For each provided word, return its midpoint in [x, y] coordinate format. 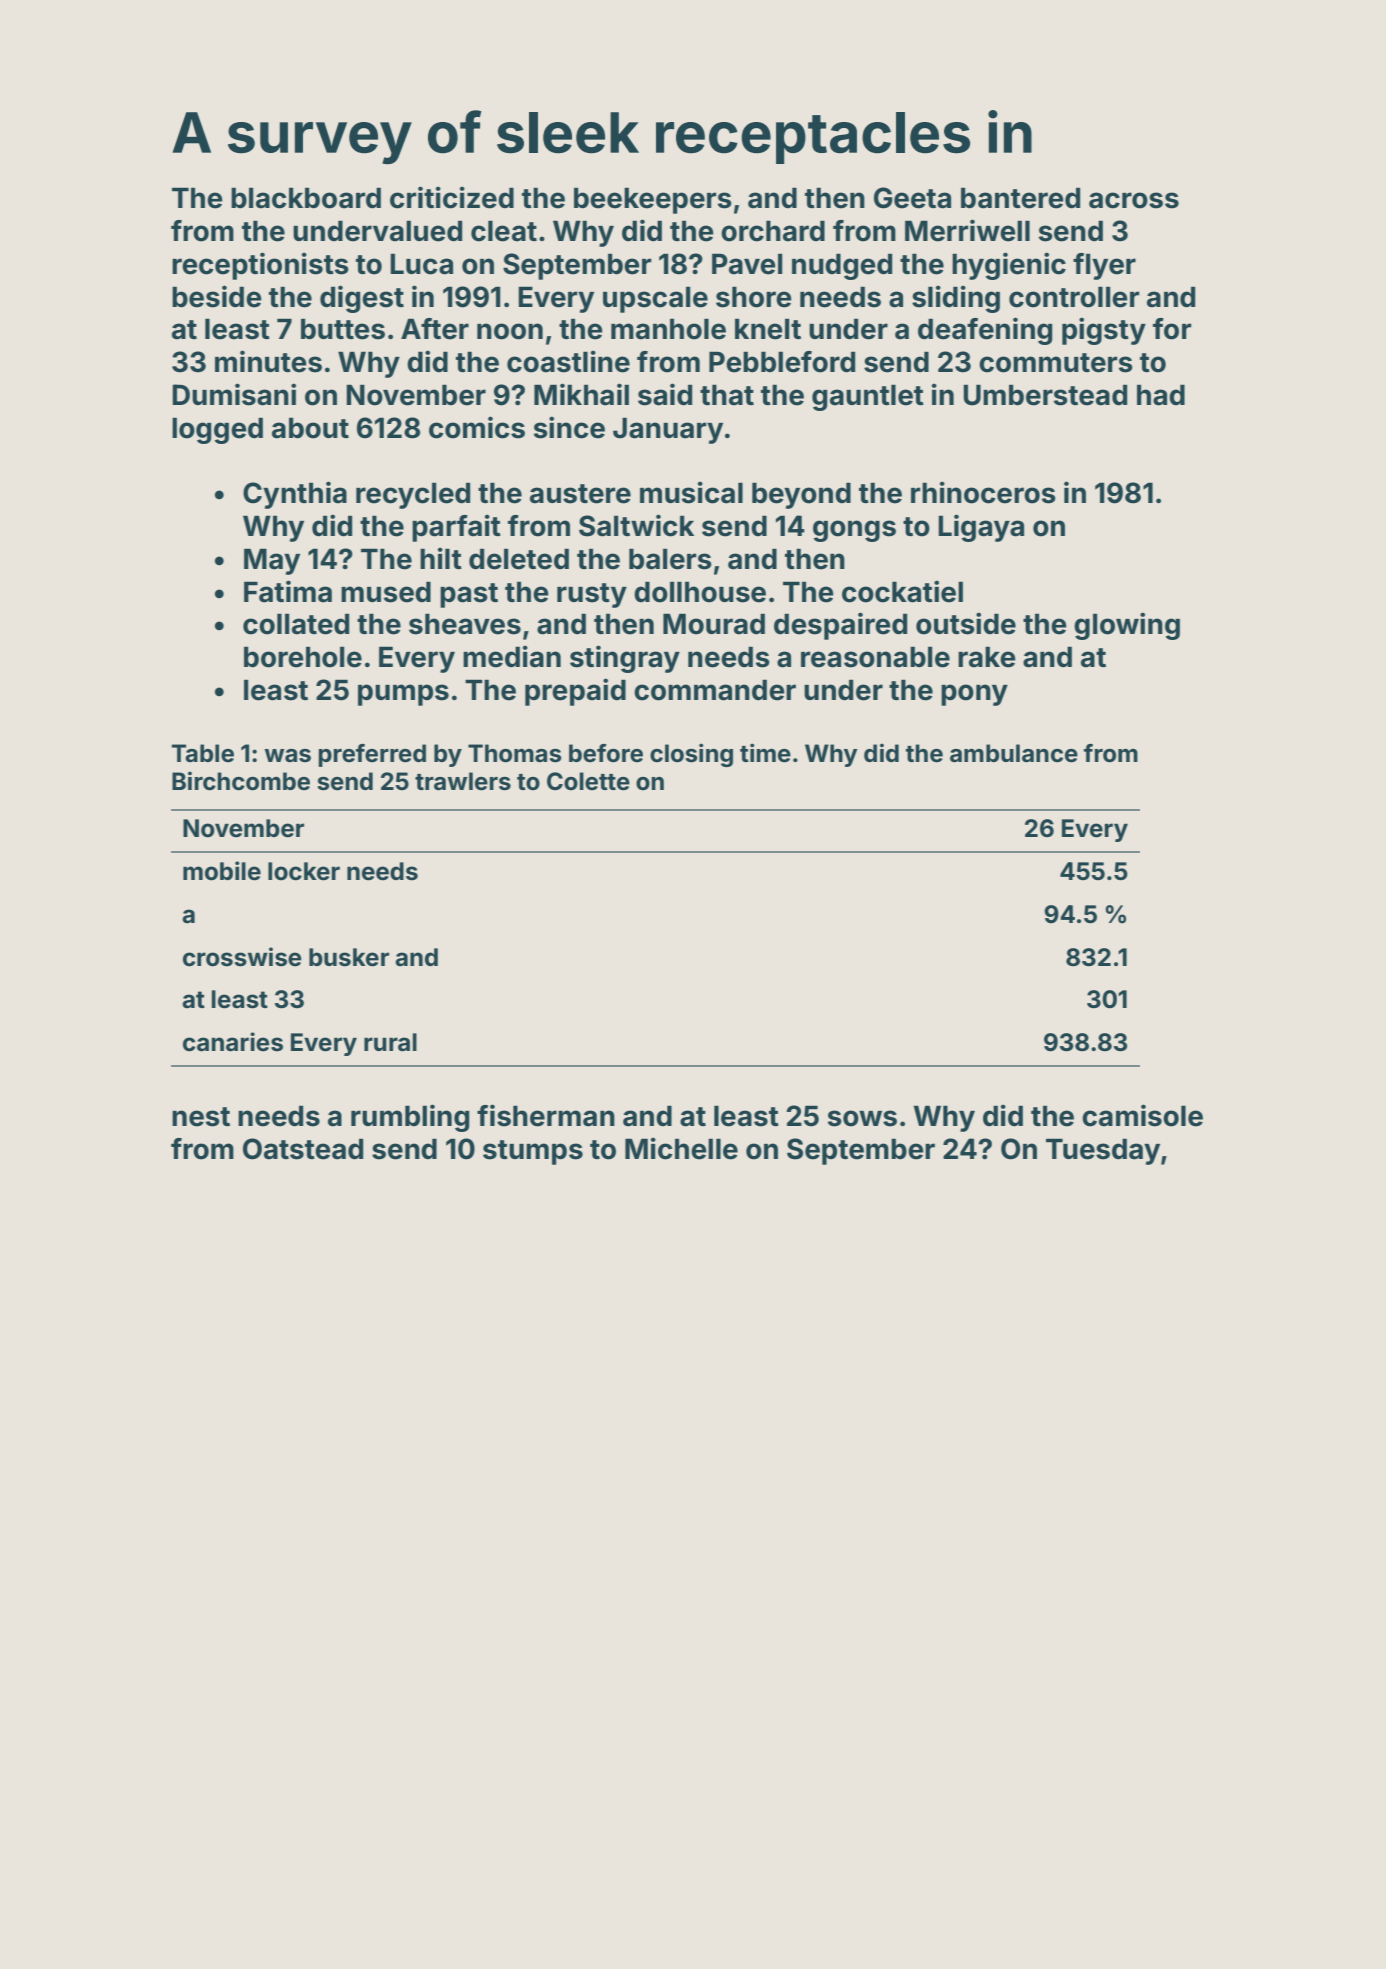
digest [362, 299]
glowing [1127, 626]
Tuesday [1103, 1151]
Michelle [681, 1148]
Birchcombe [241, 781]
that [727, 395]
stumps [533, 1152]
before [606, 753]
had [1161, 395]
